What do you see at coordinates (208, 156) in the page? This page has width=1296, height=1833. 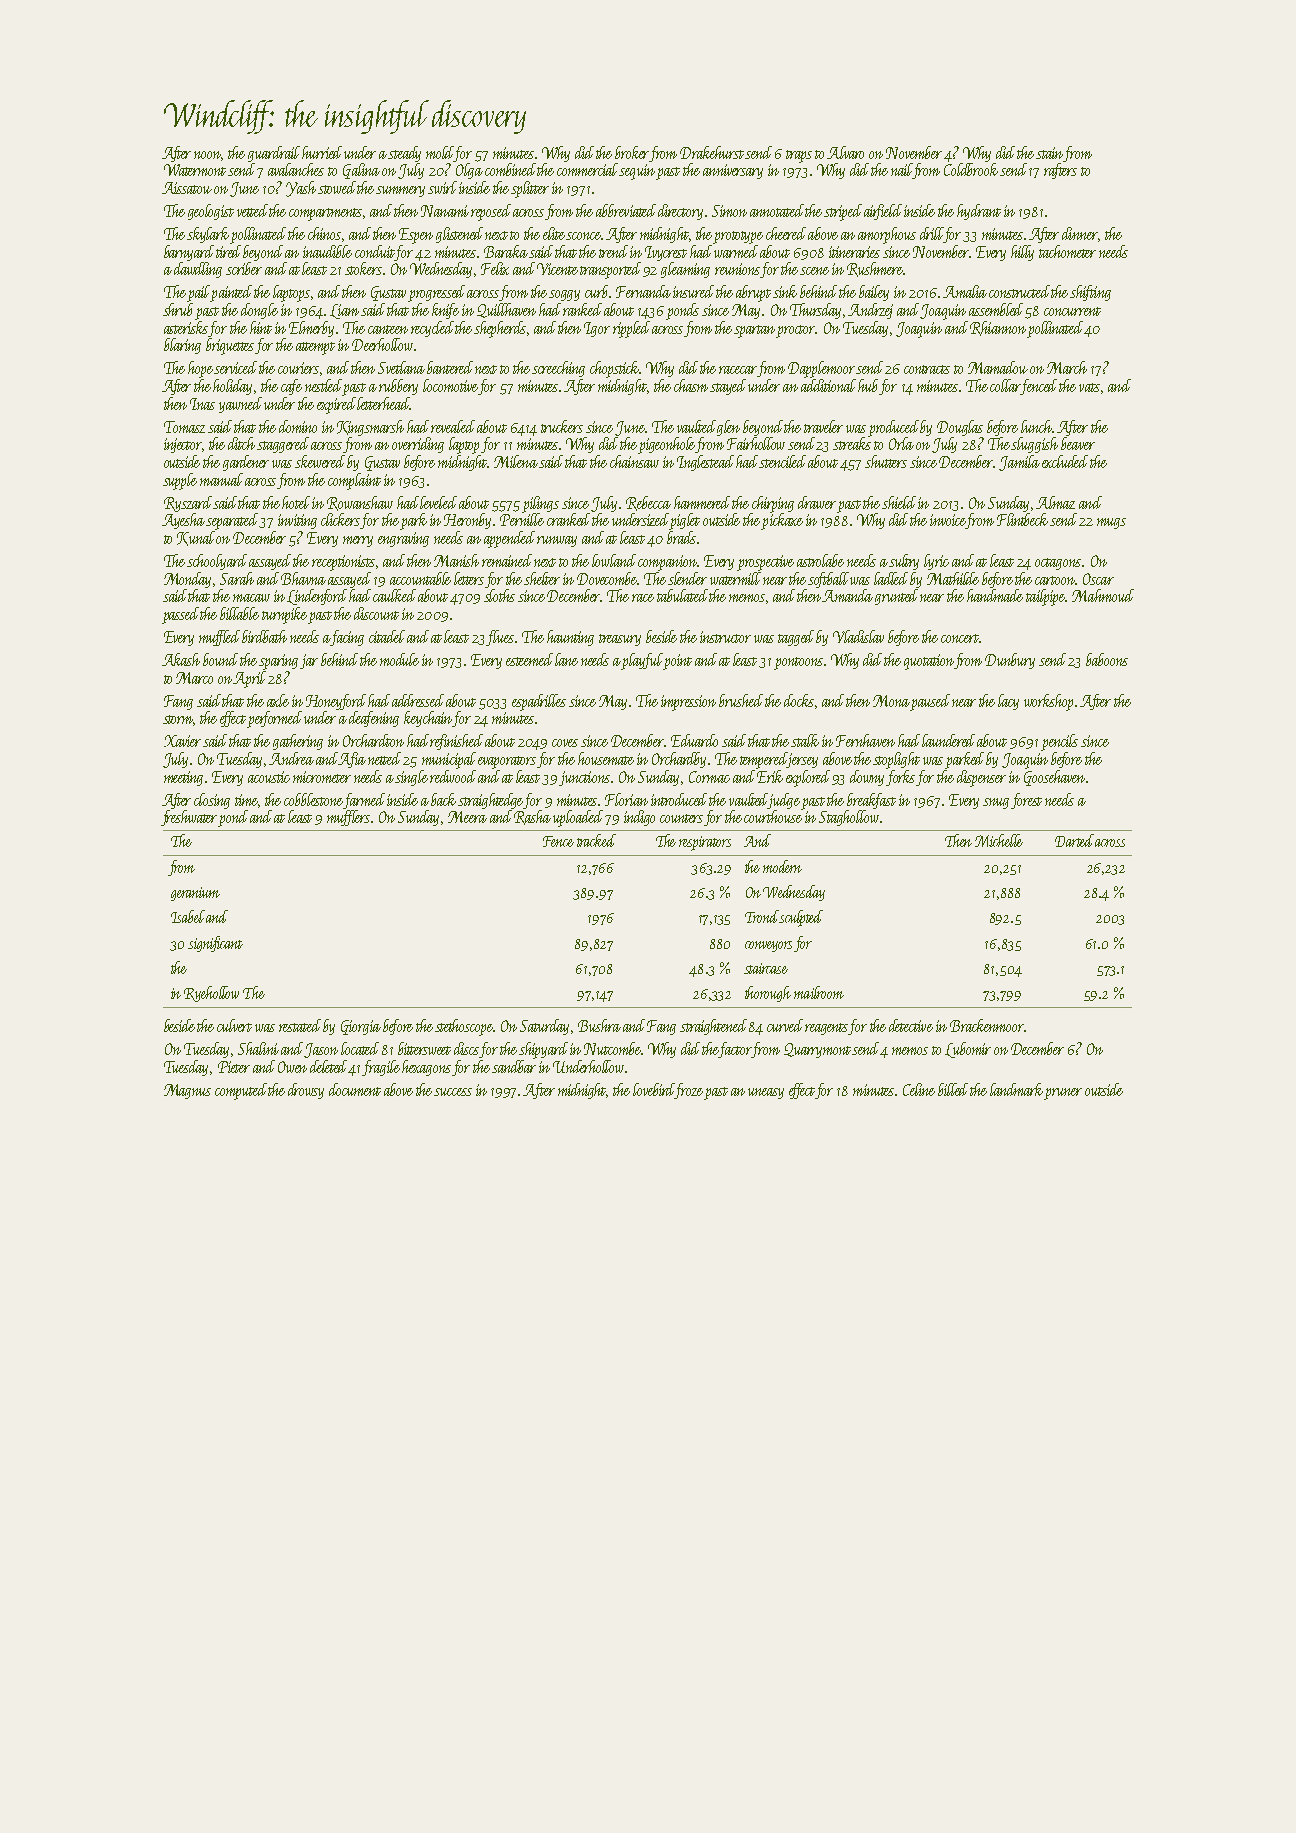 I see `noon` at bounding box center [208, 156].
